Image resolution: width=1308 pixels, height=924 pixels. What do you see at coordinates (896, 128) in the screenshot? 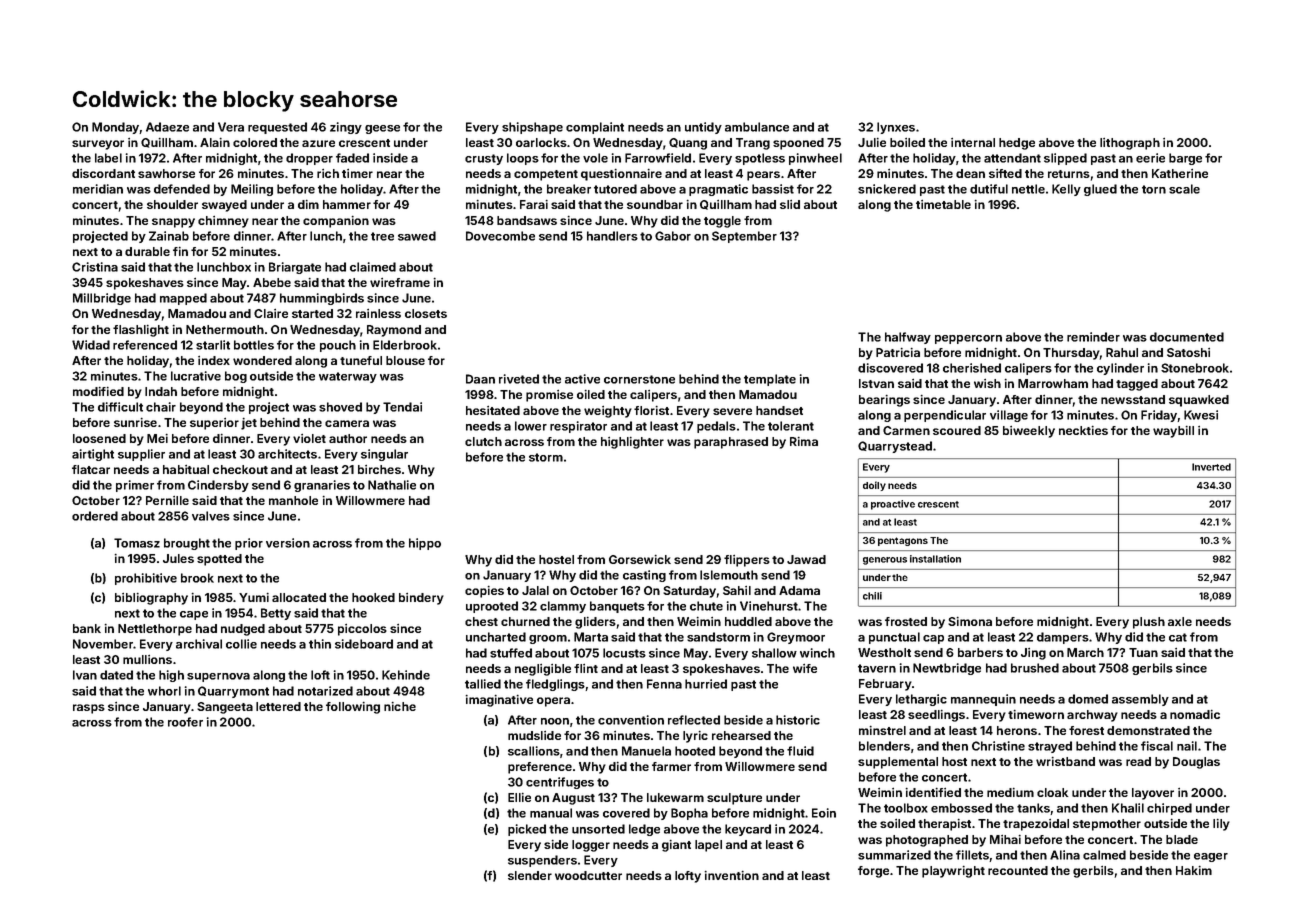
I see `lynxes` at bounding box center [896, 128].
